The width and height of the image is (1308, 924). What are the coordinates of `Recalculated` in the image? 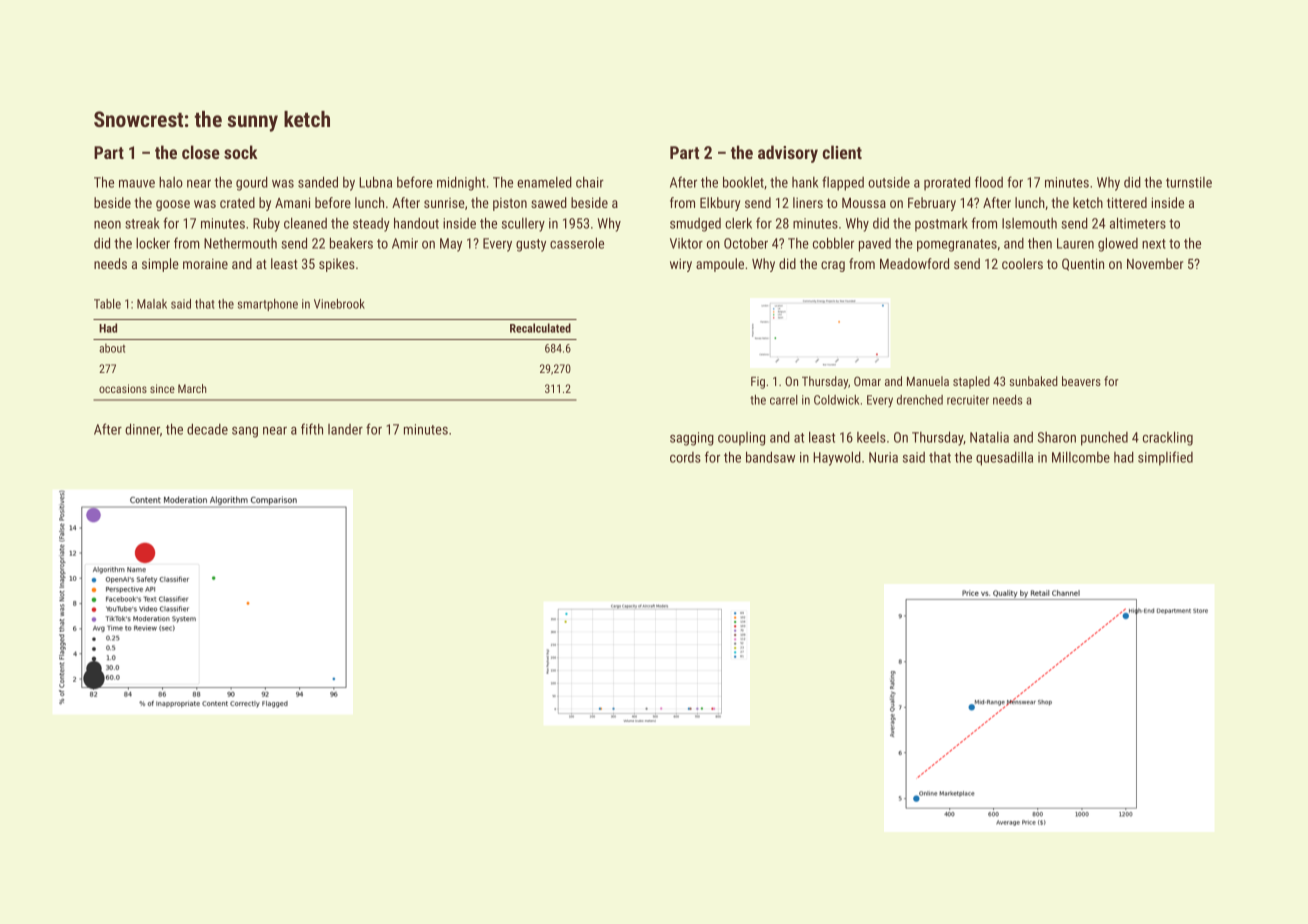 It's located at (540, 328).
